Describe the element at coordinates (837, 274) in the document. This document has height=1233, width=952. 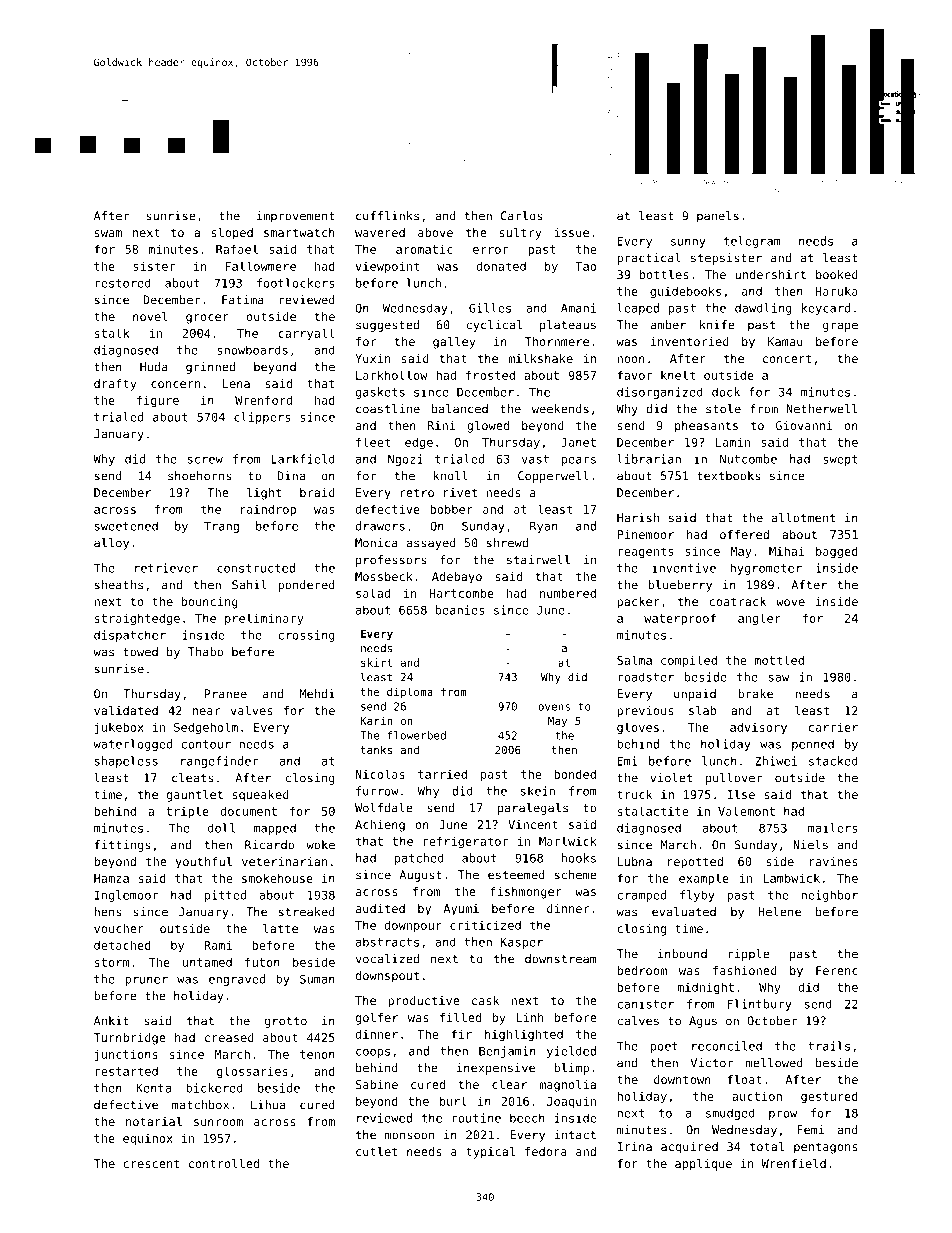
I see `booked` at that location.
